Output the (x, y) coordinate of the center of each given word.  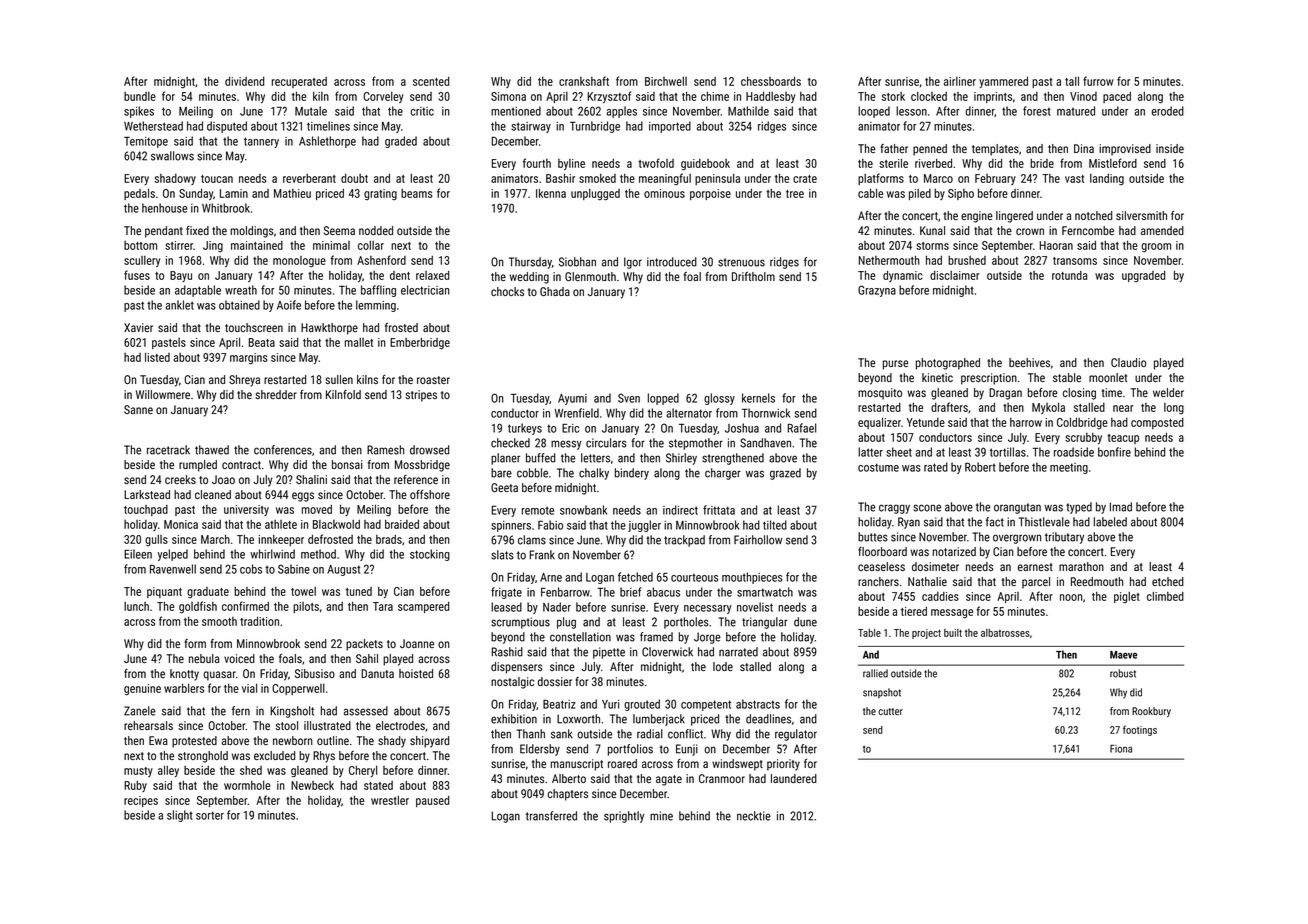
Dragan (1005, 394)
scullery (142, 261)
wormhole (247, 785)
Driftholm (753, 276)
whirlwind (272, 554)
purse (895, 365)
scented (431, 81)
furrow (1098, 81)
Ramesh (385, 450)
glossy (719, 399)
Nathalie (927, 581)
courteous (694, 577)
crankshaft (584, 81)
